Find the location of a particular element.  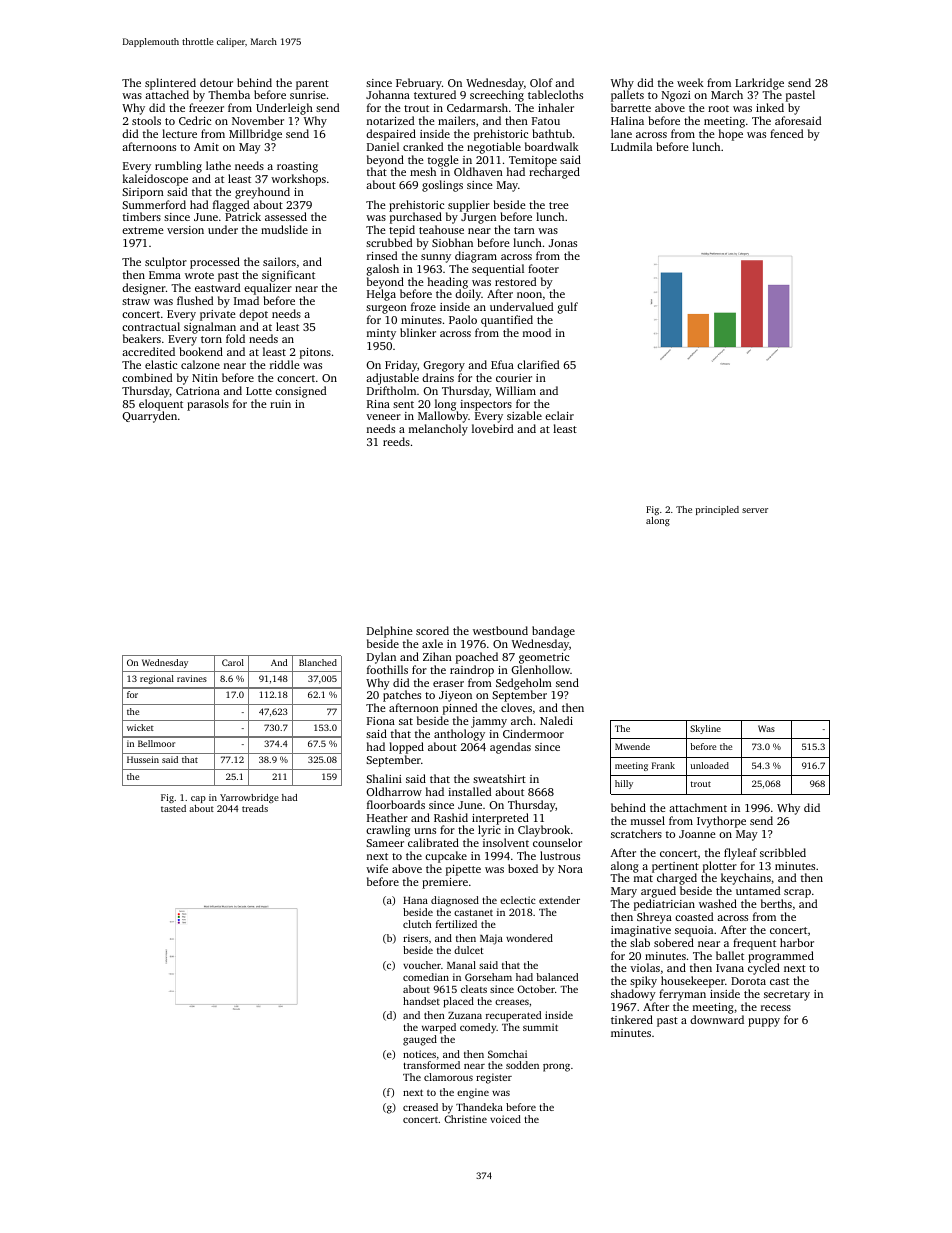

Yarrowbridge is located at coordinates (249, 798).
